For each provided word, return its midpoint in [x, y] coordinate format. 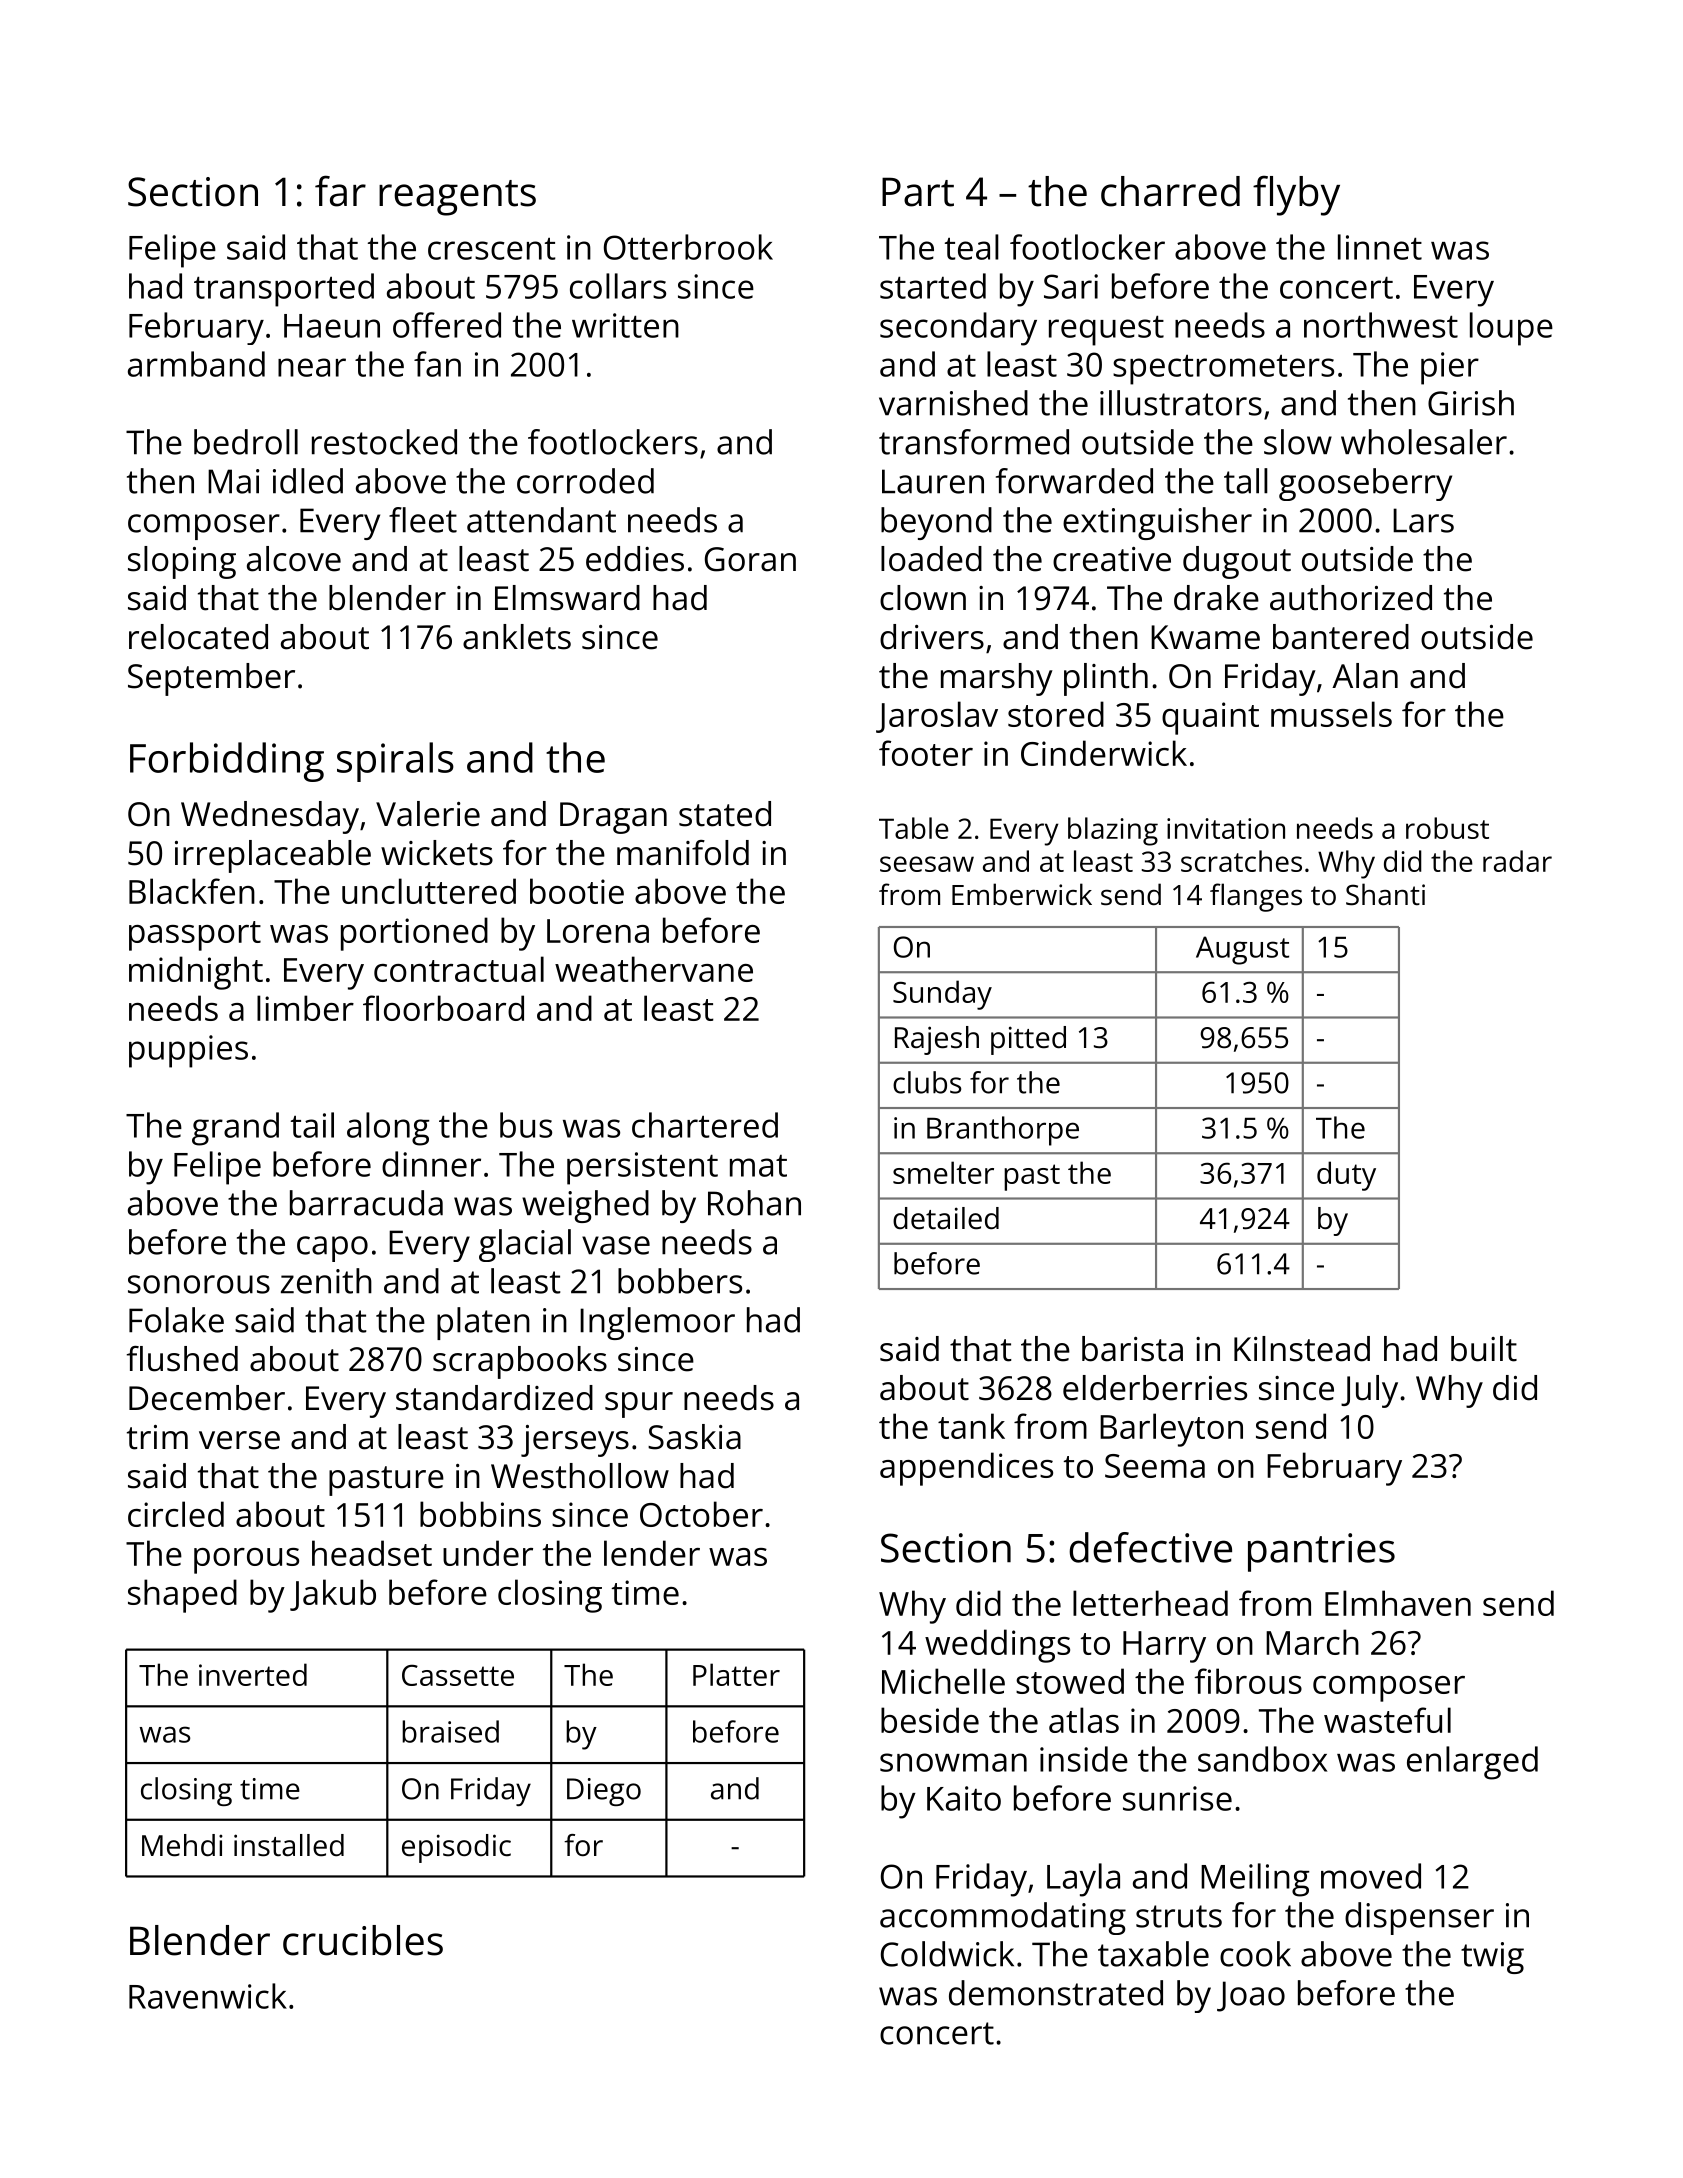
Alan [1365, 676]
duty [1346, 1176]
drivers [932, 637]
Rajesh [937, 1040]
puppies [188, 1051]
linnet [1380, 247]
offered [447, 325]
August [1242, 950]
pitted [1028, 1040]
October [701, 1514]
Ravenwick [208, 1996]
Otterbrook [688, 247]
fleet [423, 520]
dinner [431, 1164]
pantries [1321, 1552]
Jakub [333, 1595]
